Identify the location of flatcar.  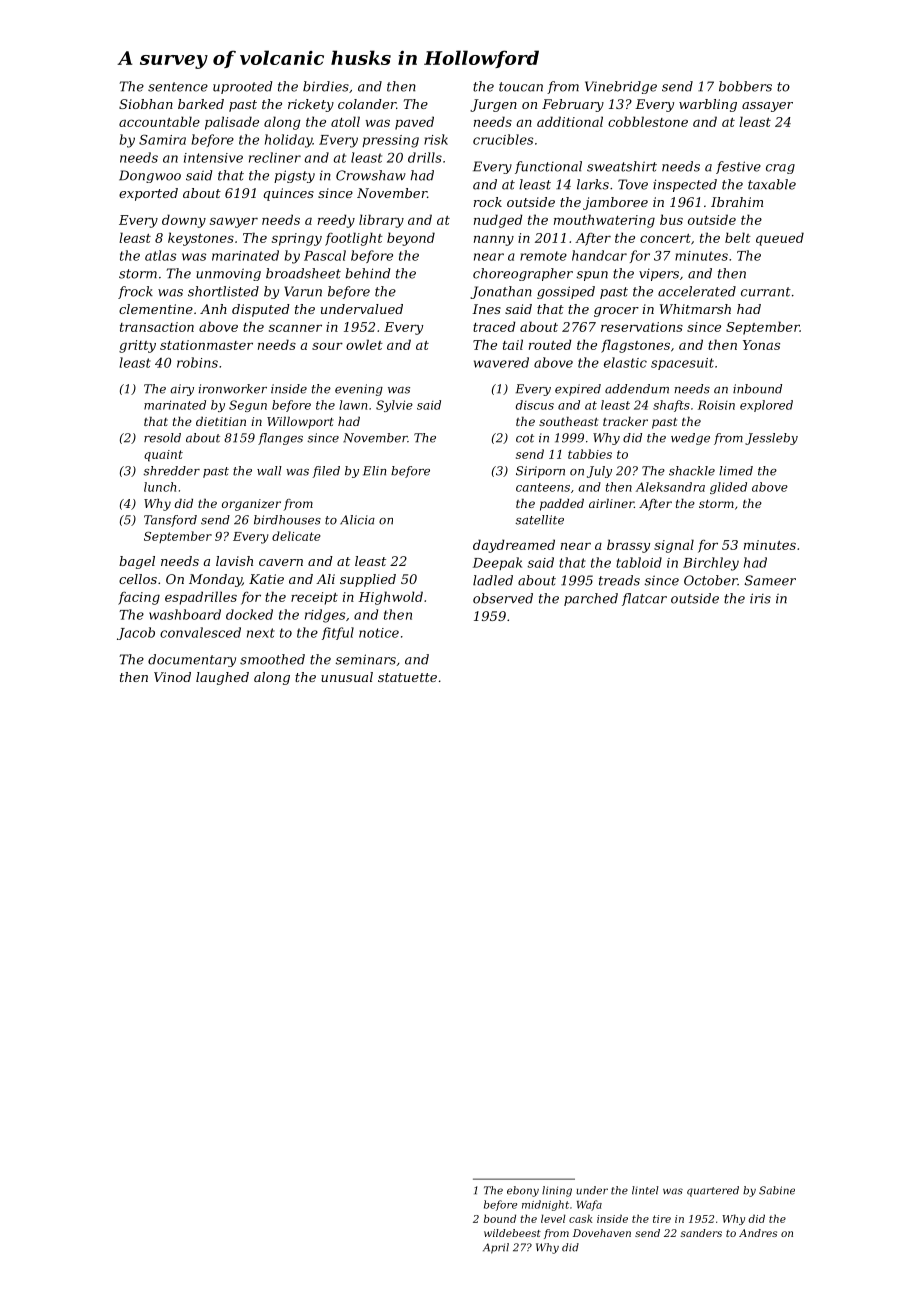
(644, 599).
